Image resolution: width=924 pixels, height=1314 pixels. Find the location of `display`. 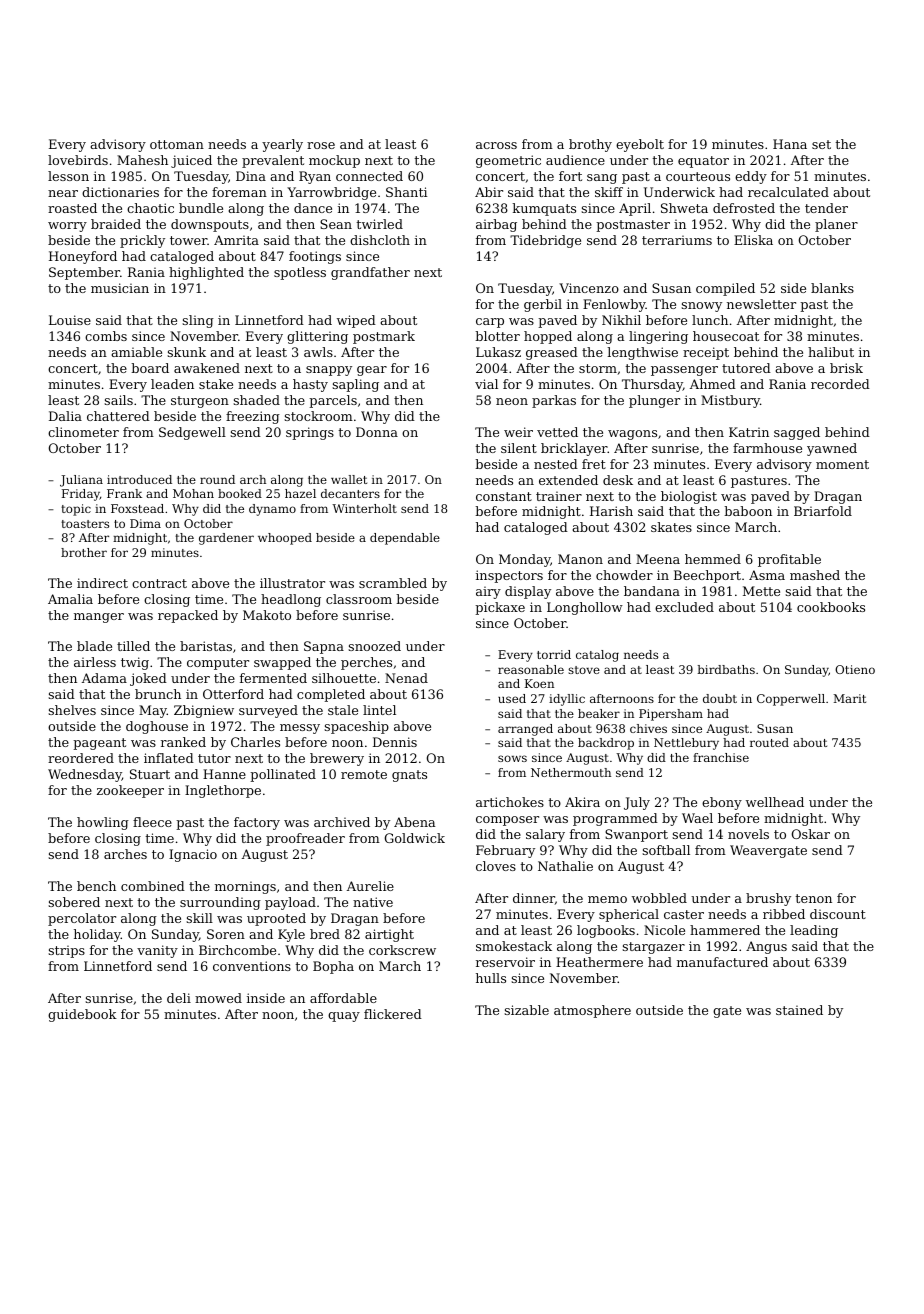

display is located at coordinates (528, 592).
